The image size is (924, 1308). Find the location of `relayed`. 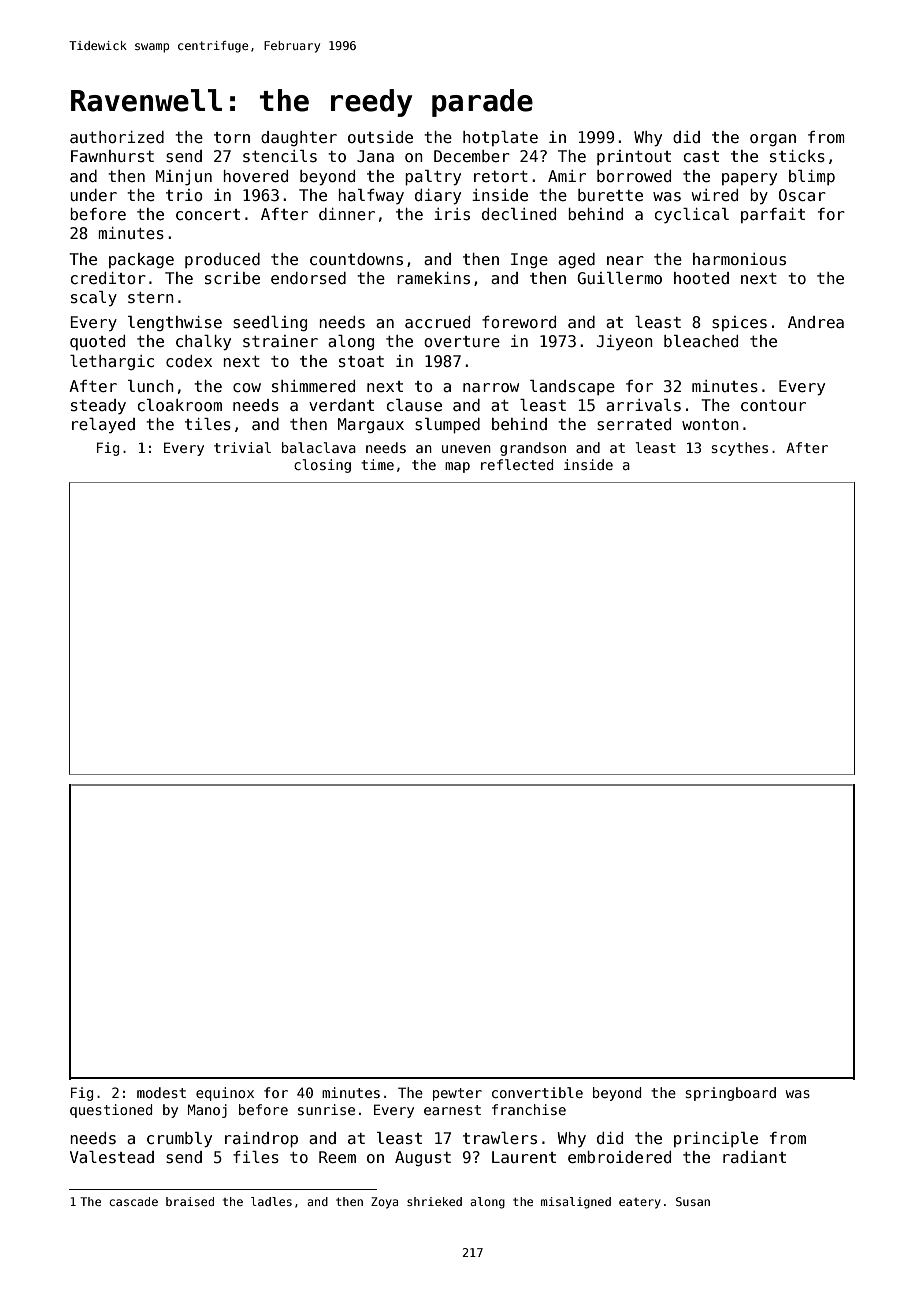

relayed is located at coordinates (103, 425).
